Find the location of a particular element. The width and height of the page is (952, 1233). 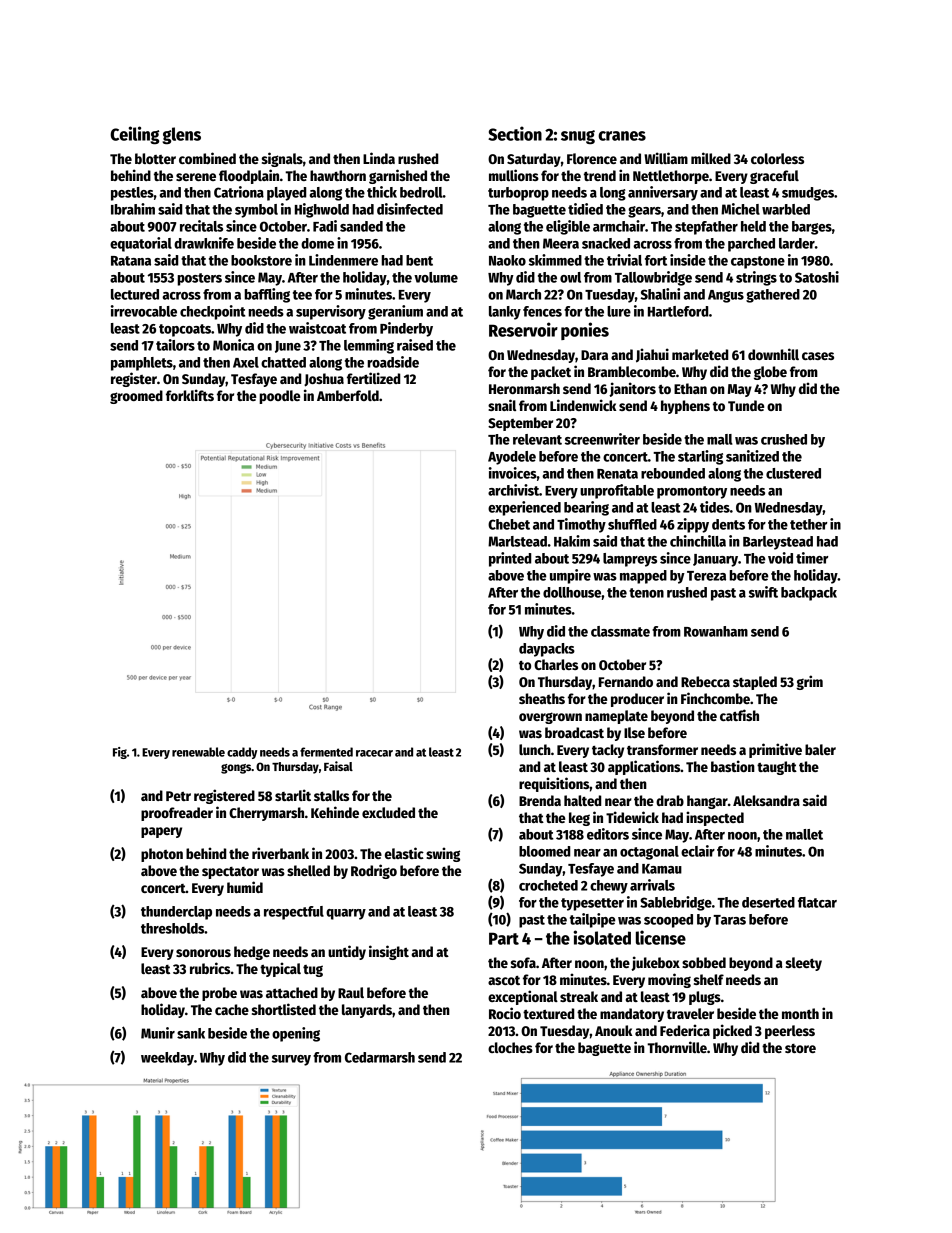

shelf is located at coordinates (709, 979).
